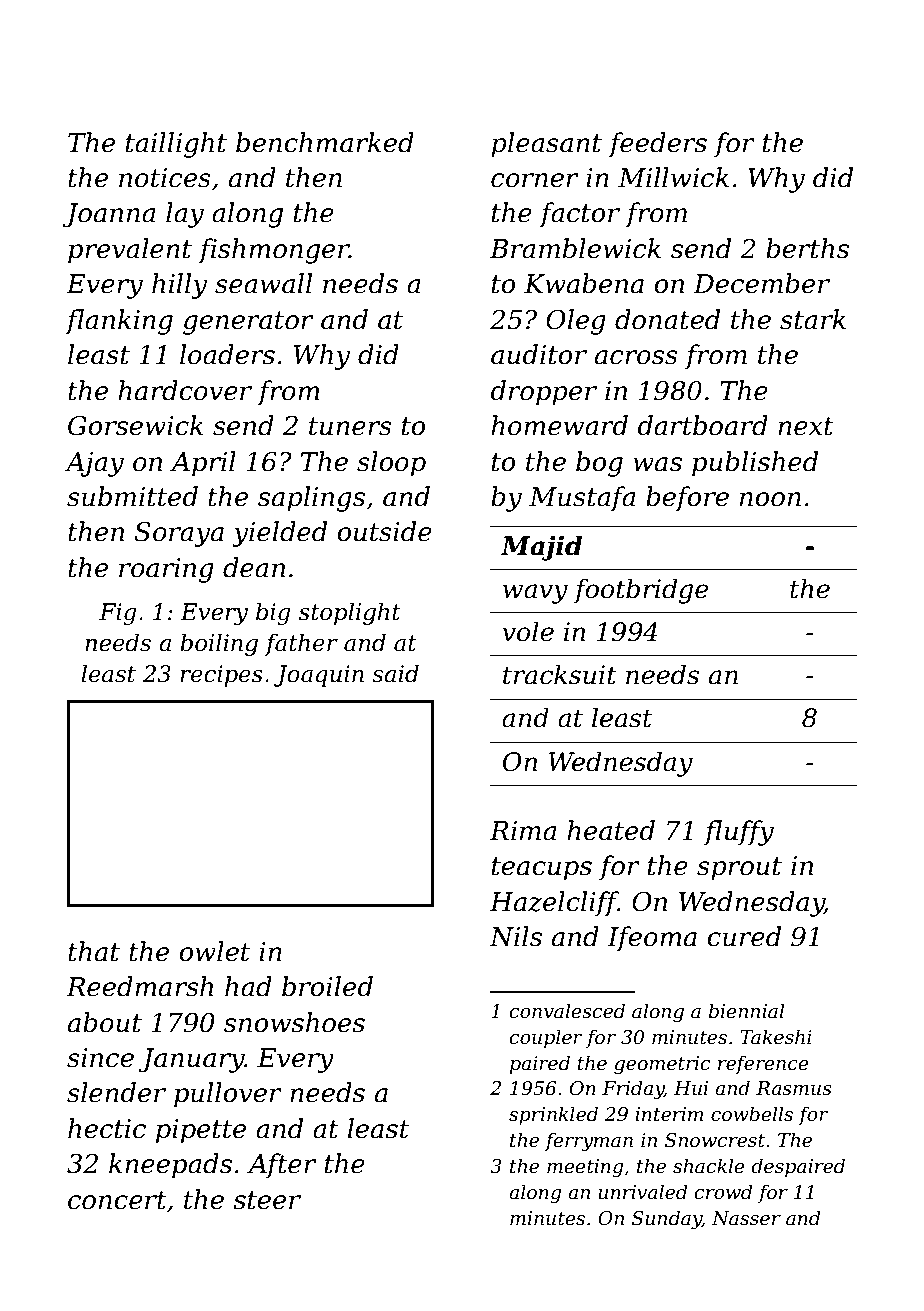  I want to click on feeders, so click(657, 145).
